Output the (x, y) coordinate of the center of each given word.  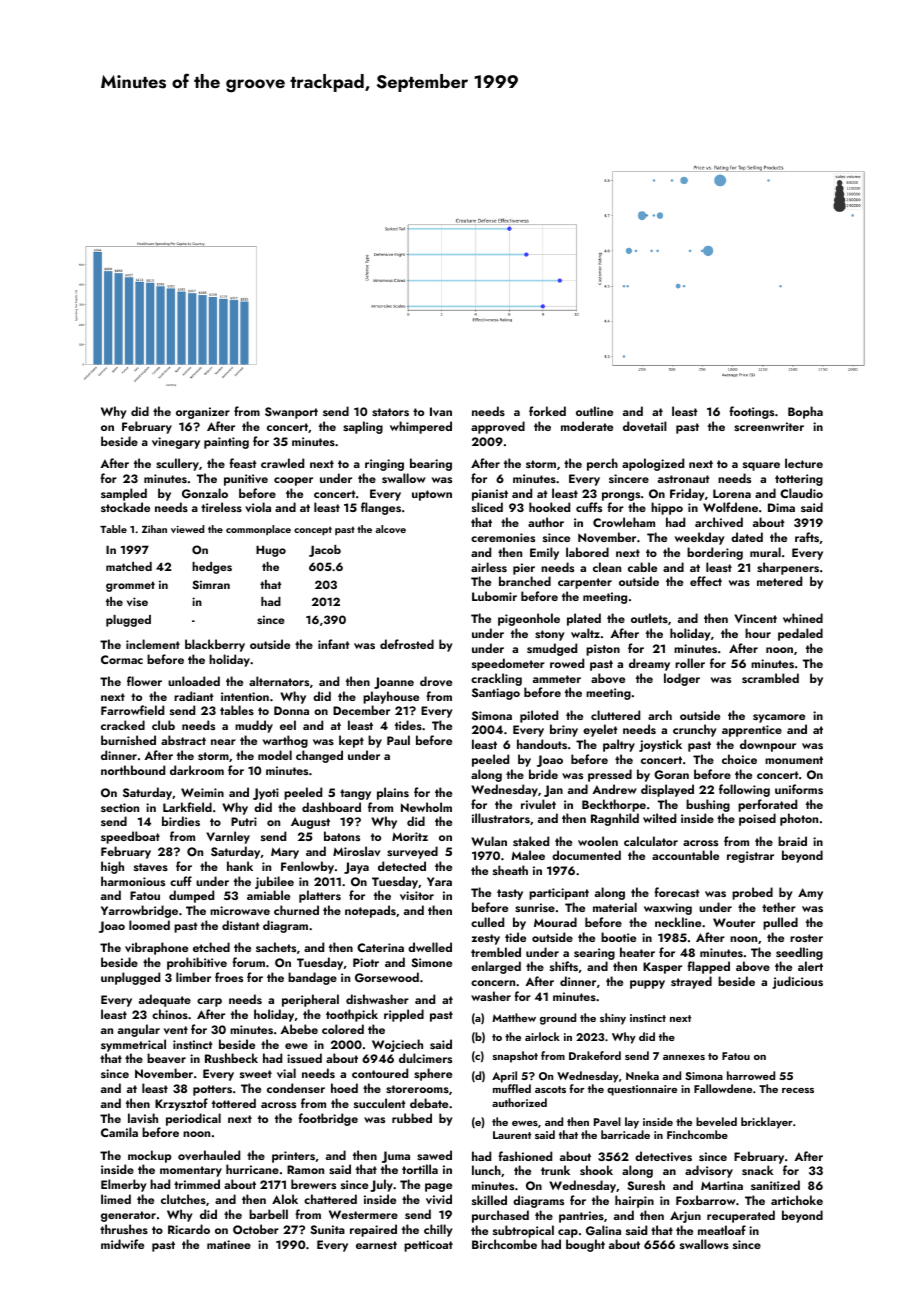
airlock (542, 1036)
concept (313, 531)
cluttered (615, 715)
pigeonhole (529, 619)
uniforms (799, 789)
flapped (708, 967)
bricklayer (767, 1123)
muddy (254, 726)
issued (304, 1058)
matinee (229, 1244)
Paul (398, 740)
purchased (500, 1216)
